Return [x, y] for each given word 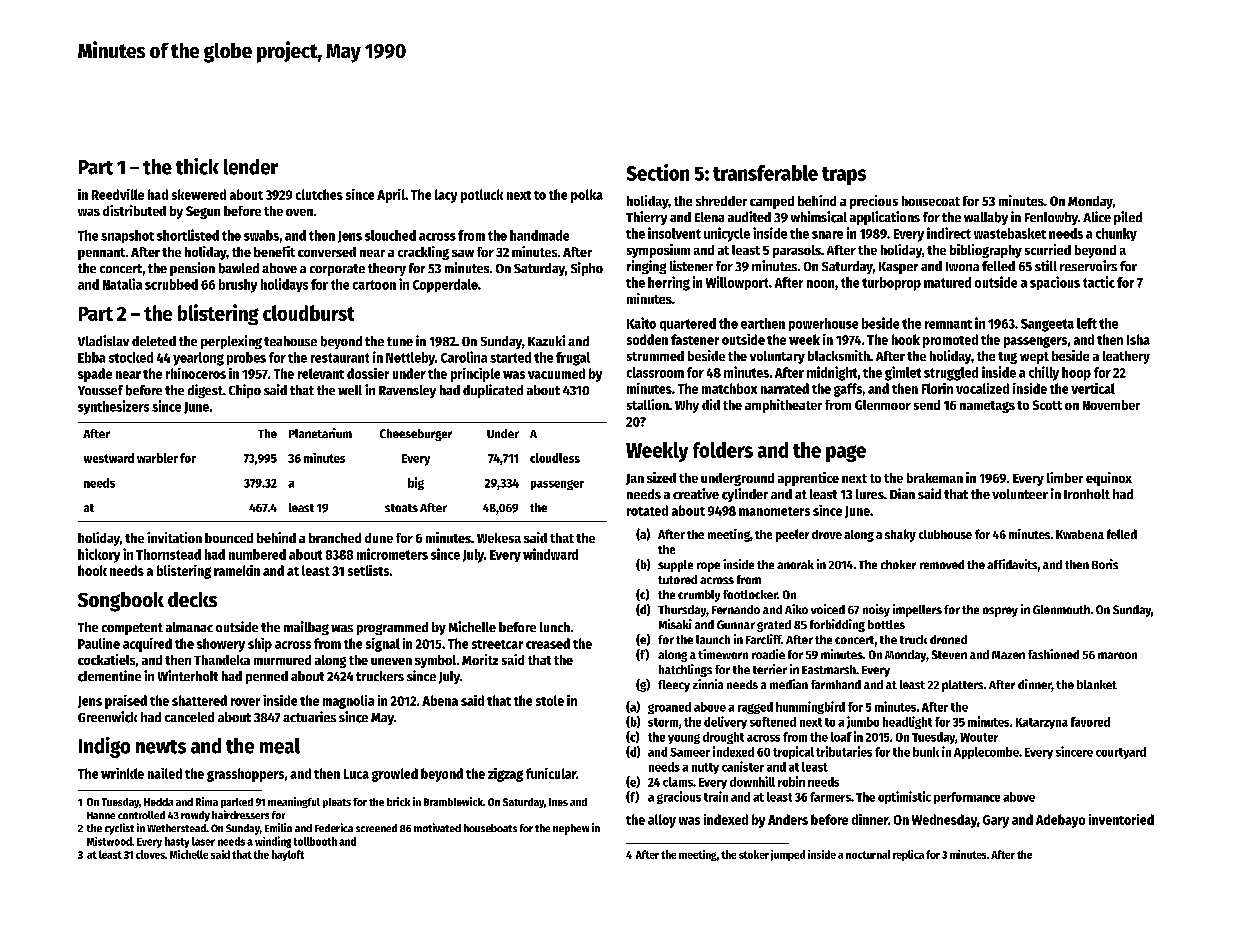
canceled [189, 717]
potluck [482, 196]
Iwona [962, 266]
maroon [1117, 655]
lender [251, 167]
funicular [551, 773]
